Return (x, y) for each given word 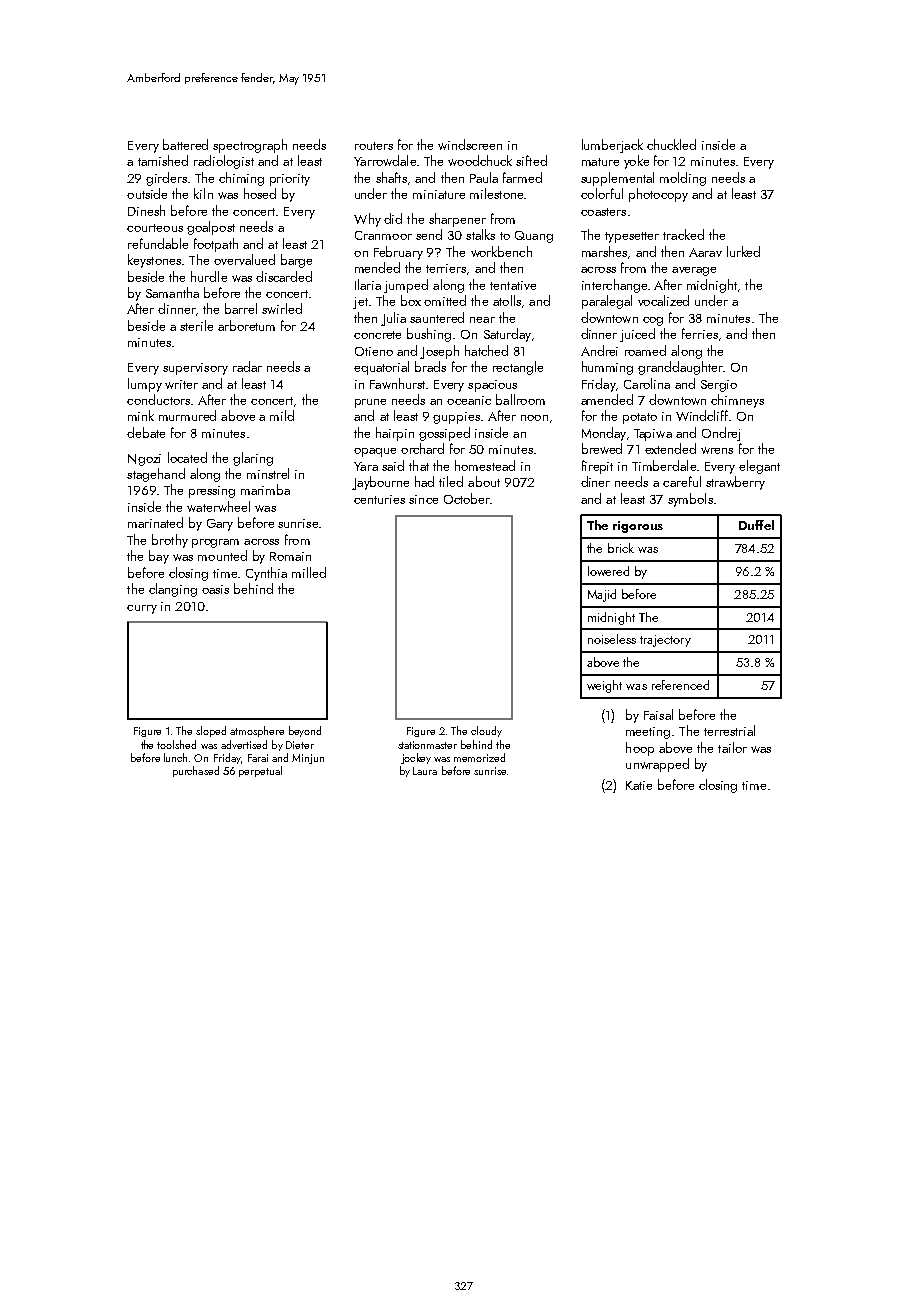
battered (185, 144)
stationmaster (427, 745)
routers (374, 146)
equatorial (381, 368)
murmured (187, 415)
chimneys (737, 401)
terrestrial (729, 730)
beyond (305, 731)
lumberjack (612, 146)
